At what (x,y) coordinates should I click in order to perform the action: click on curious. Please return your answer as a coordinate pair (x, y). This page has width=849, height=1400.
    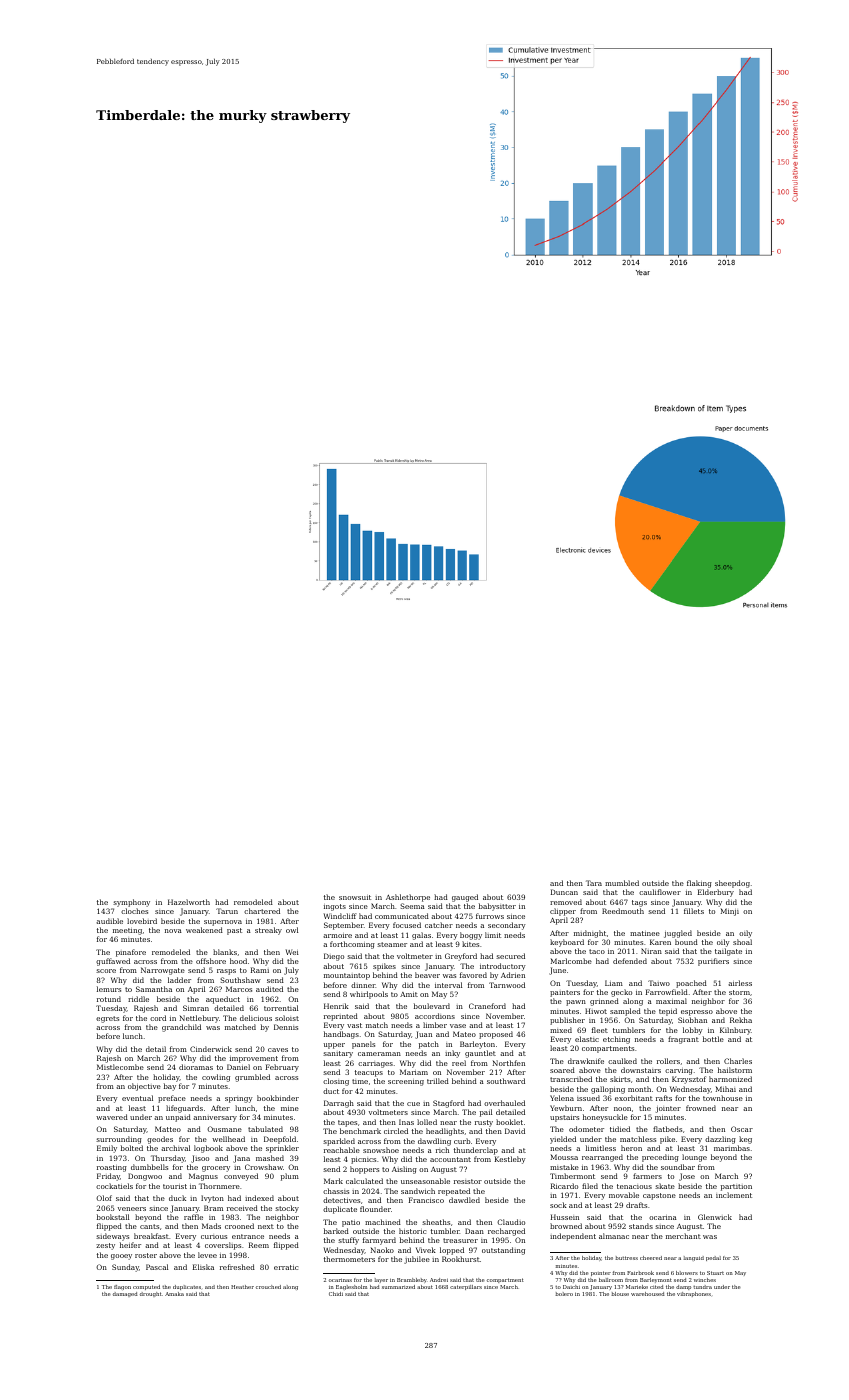
    Looking at the image, I should click on (214, 1237).
